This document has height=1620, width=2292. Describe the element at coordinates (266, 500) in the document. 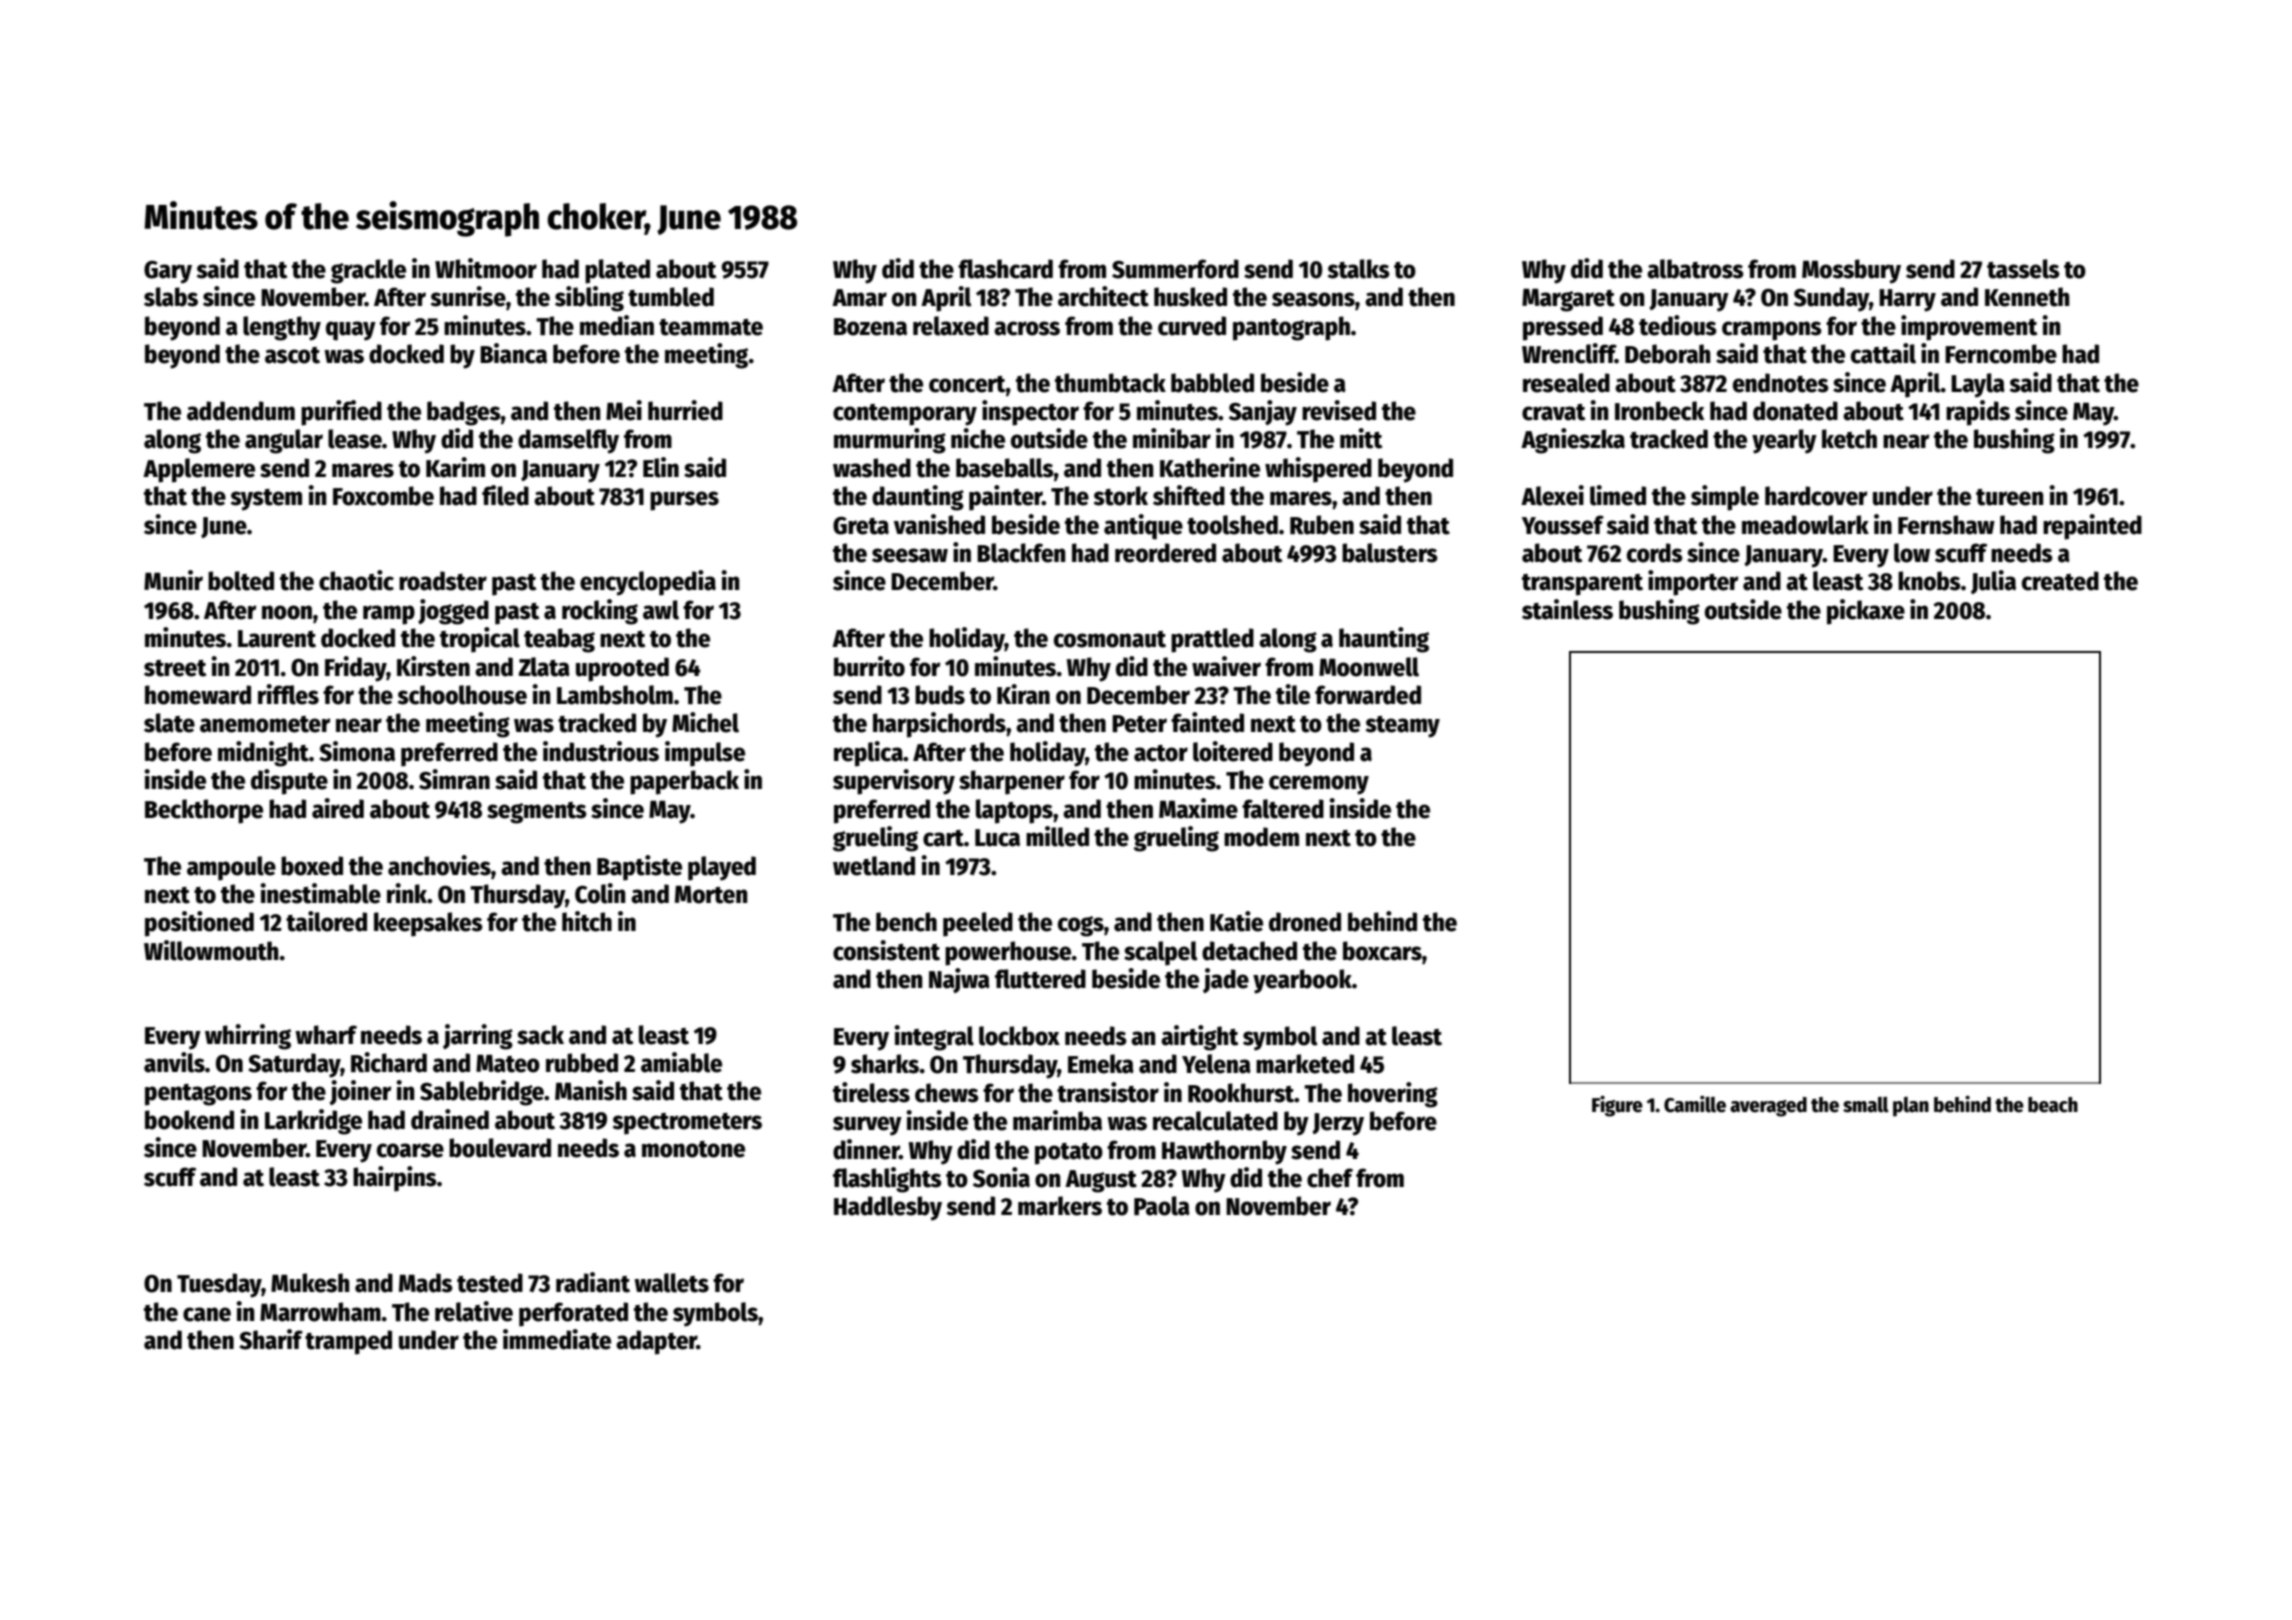

I see `system` at that location.
